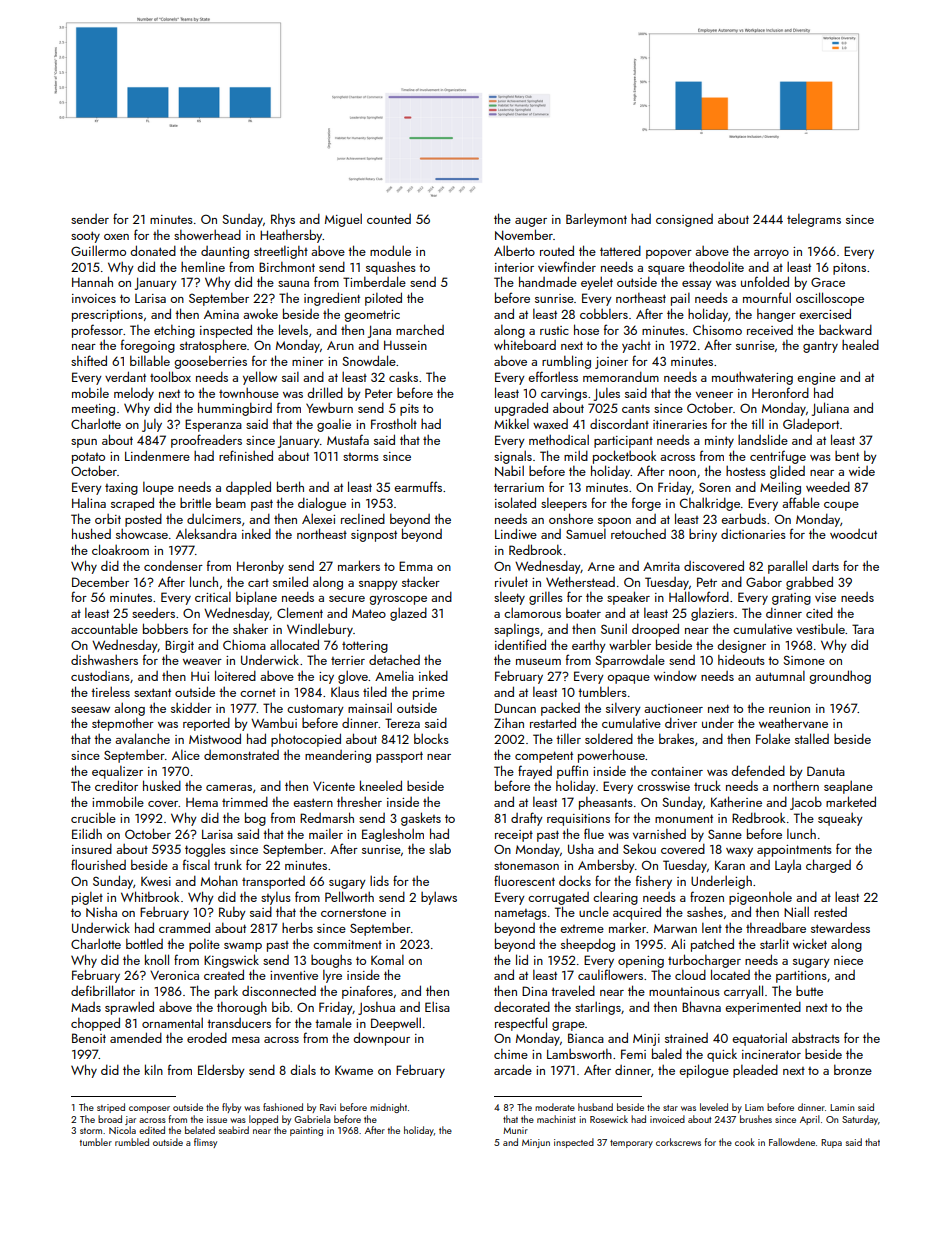 Image resolution: width=952 pixels, height=1233 pixels. What do you see at coordinates (520, 644) in the screenshot?
I see `identified` at bounding box center [520, 644].
